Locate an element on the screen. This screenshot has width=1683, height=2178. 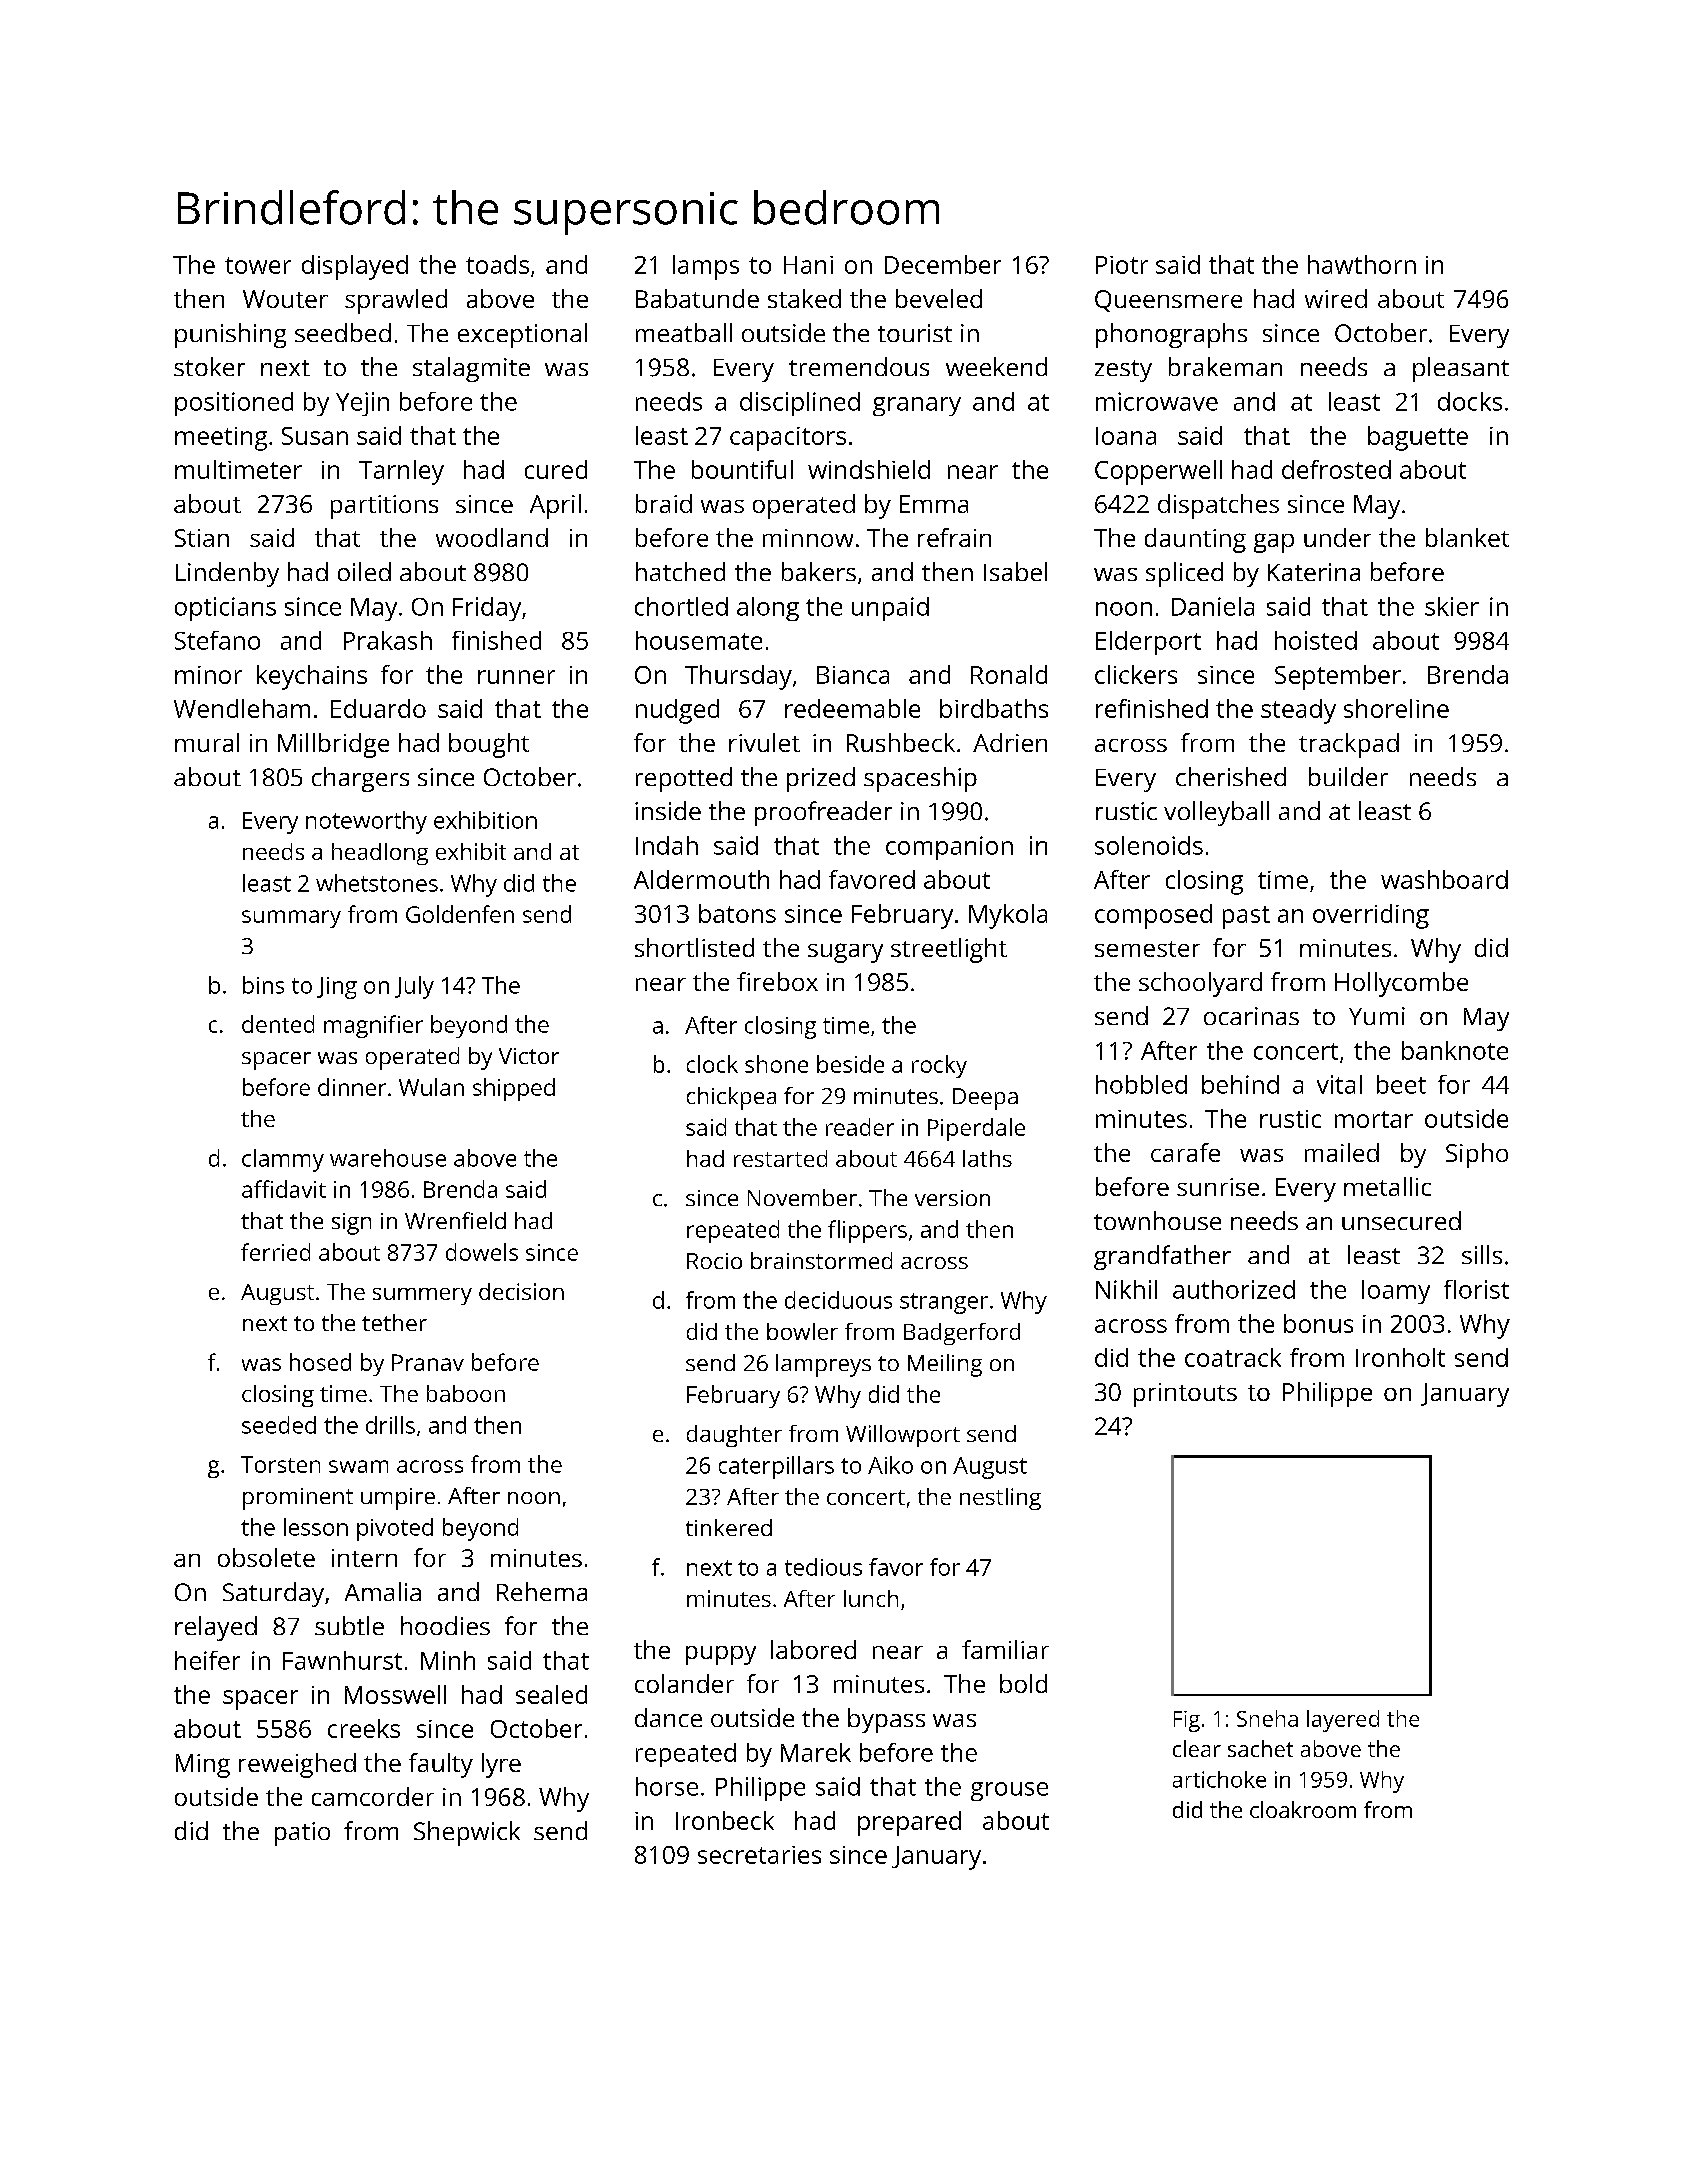
labored is located at coordinates (813, 1649).
